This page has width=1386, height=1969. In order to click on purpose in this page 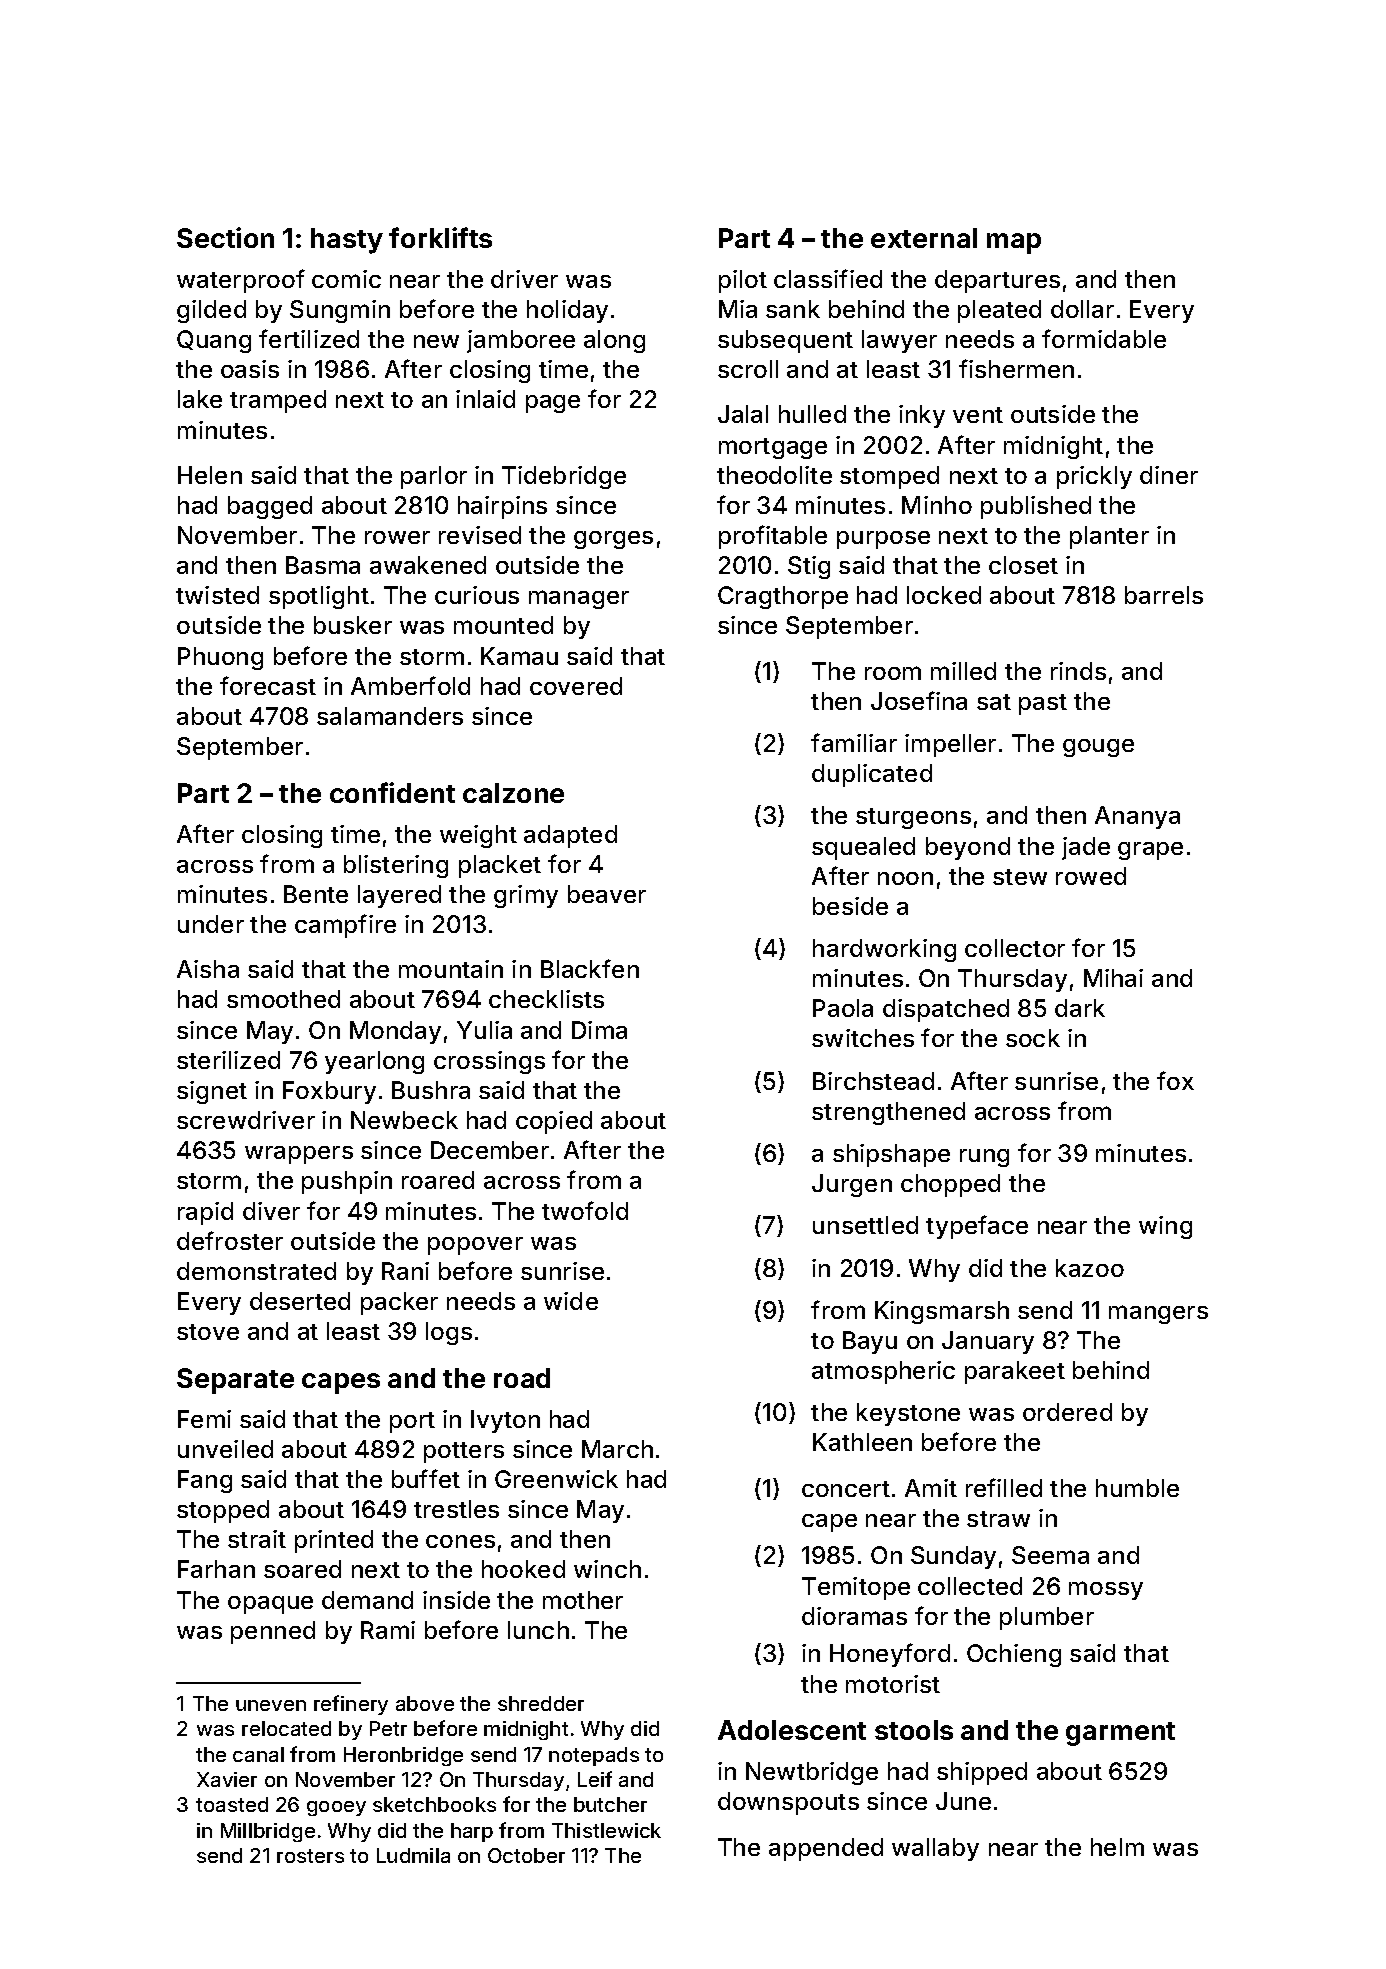, I will do `click(883, 540)`.
